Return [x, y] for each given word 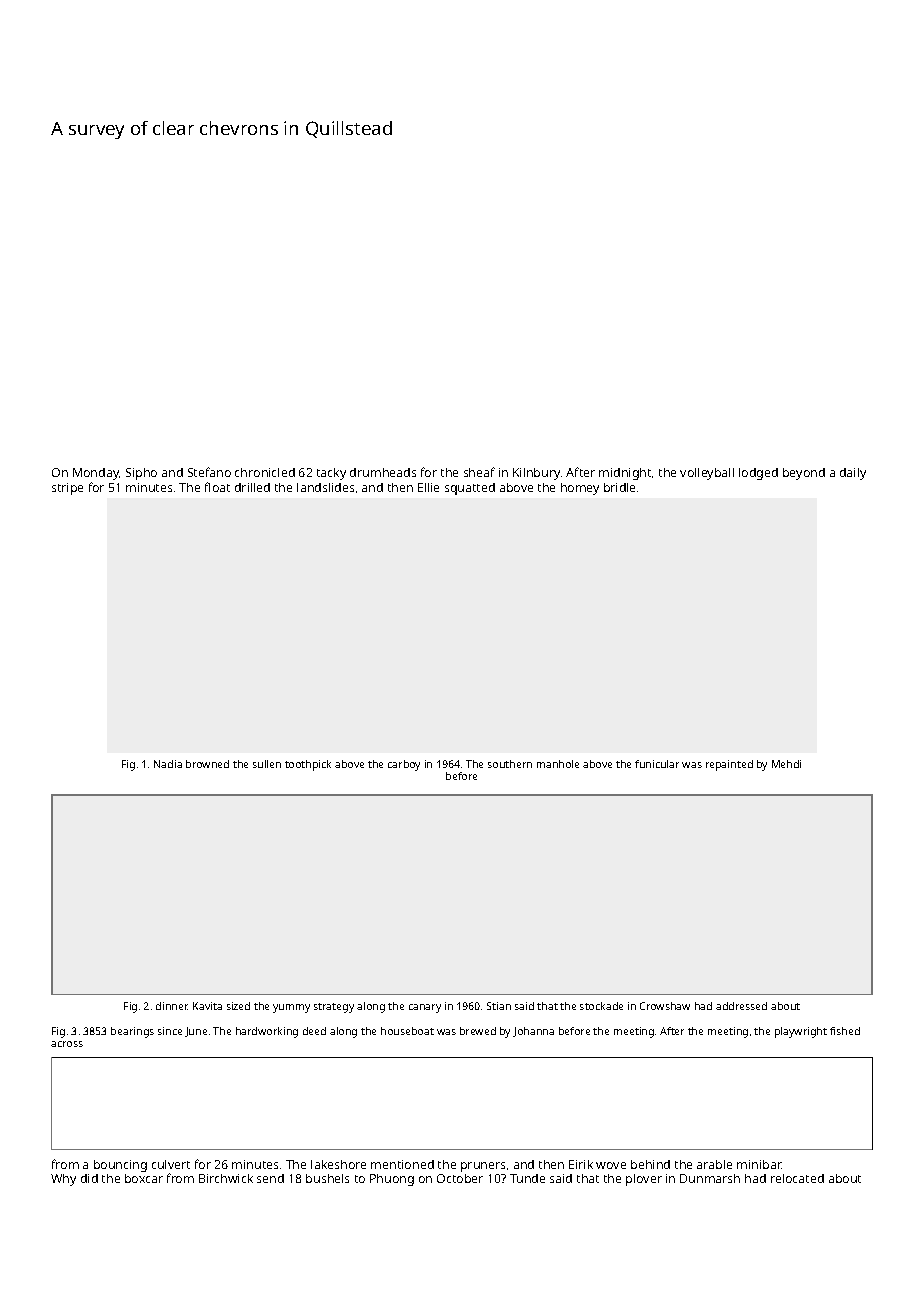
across [67, 1044]
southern [510, 764]
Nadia [168, 764]
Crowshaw [665, 1006]
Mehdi [786, 764]
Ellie [428, 487]
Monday [96, 474]
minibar [759, 1164]
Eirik [581, 1164]
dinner [172, 1006]
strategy [334, 1008]
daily [853, 474]
